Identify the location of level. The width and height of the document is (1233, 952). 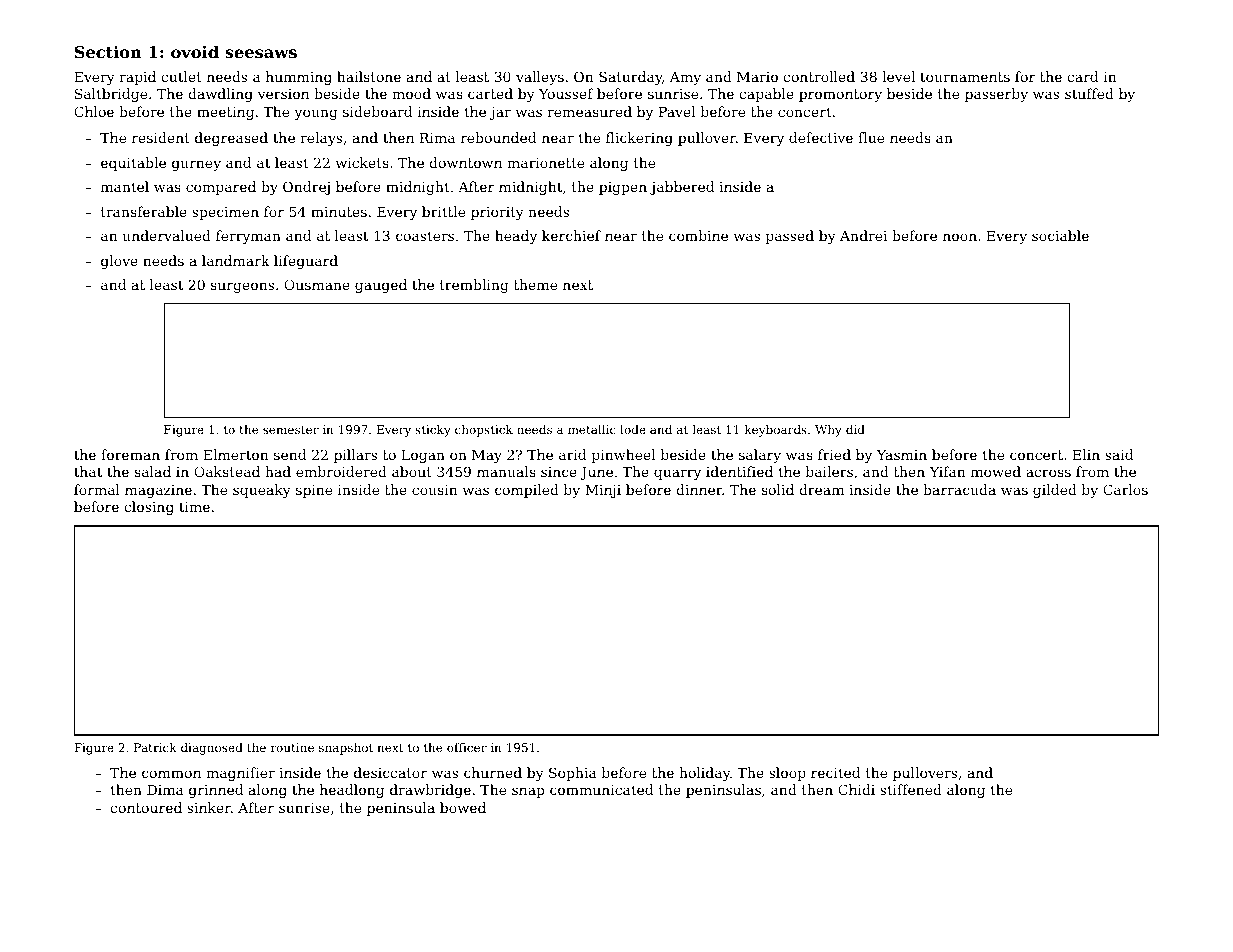
(898, 76).
